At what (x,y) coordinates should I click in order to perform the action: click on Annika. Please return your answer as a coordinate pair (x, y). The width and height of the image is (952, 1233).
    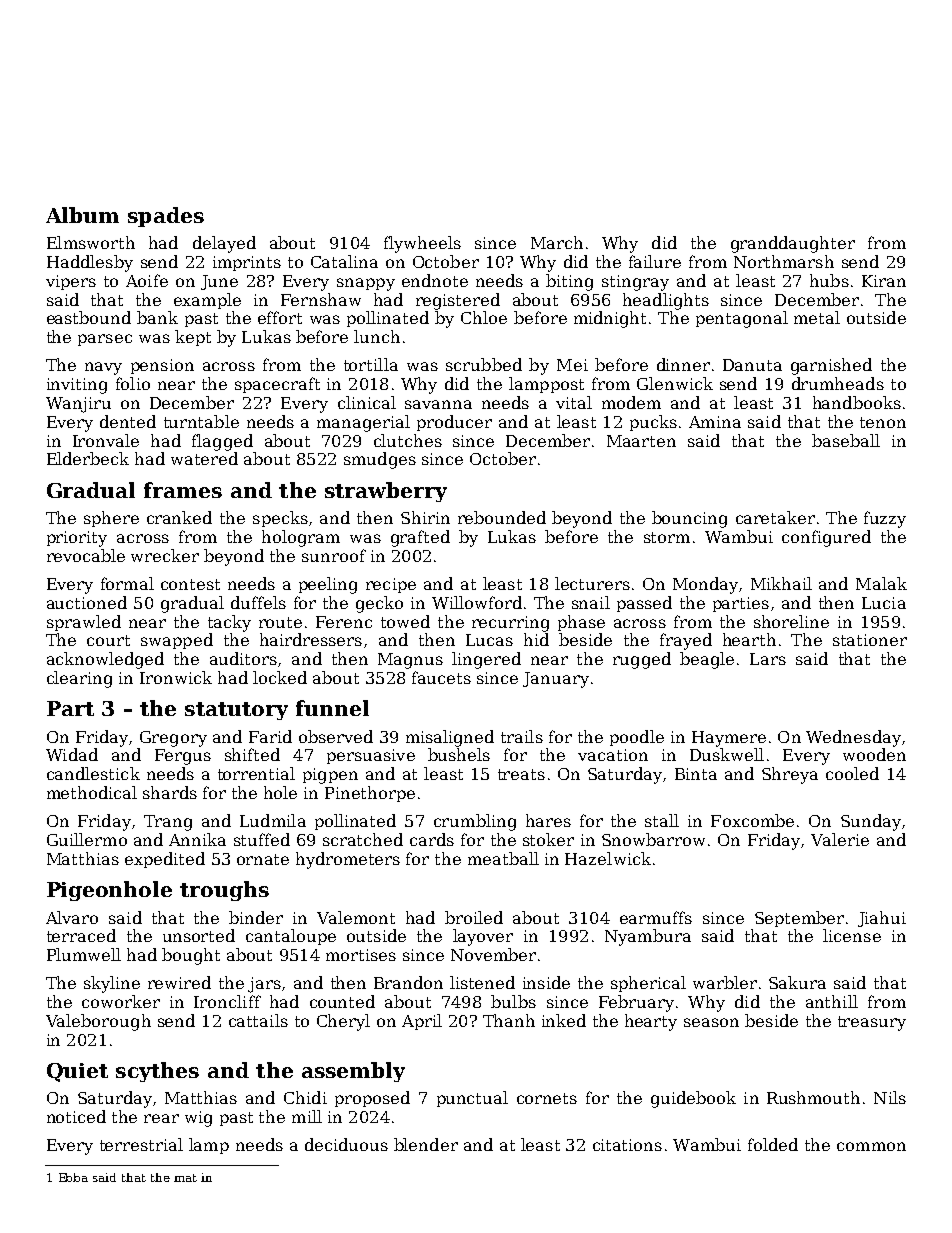
    Looking at the image, I should click on (197, 839).
